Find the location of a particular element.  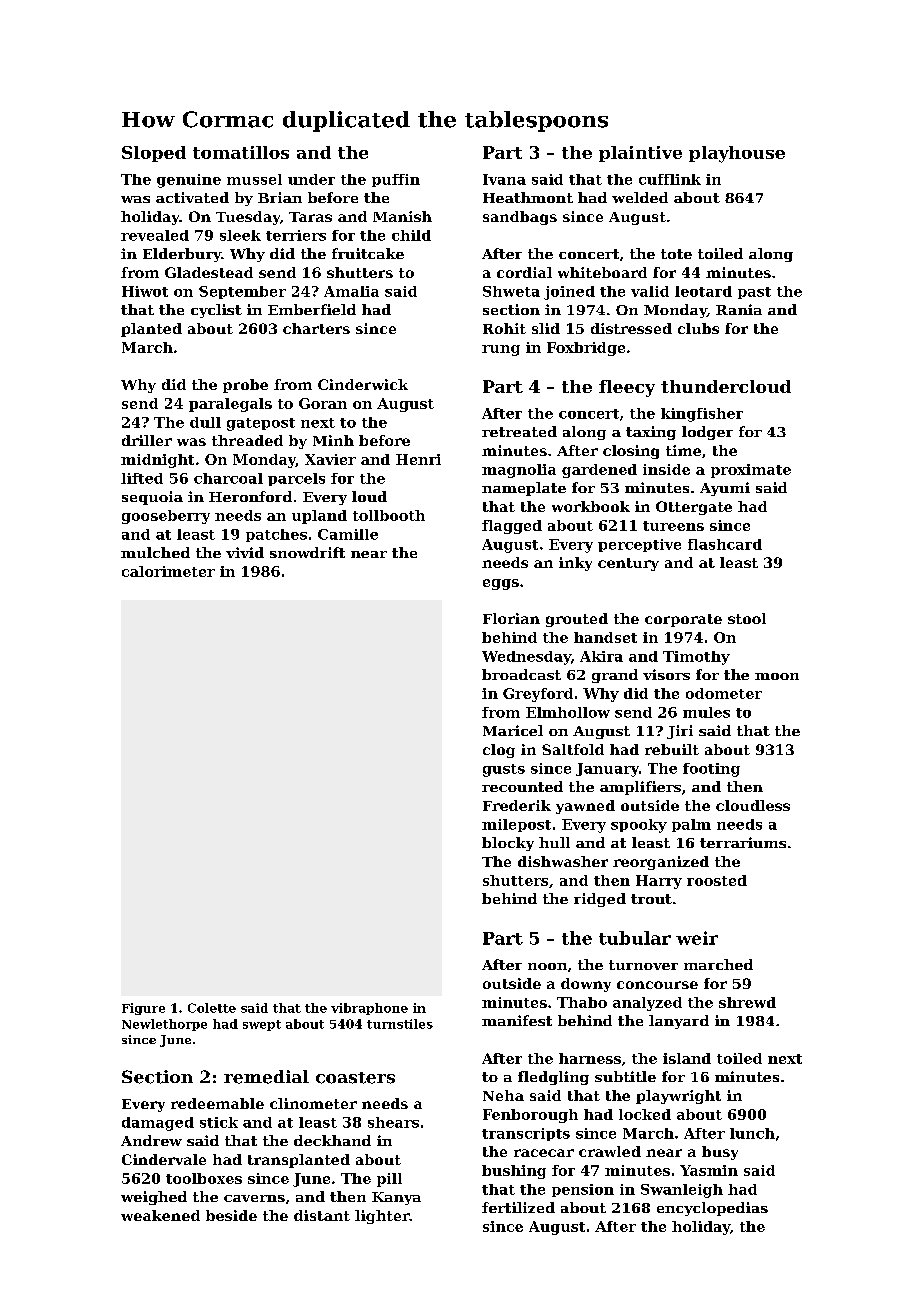

Florian is located at coordinates (511, 618).
